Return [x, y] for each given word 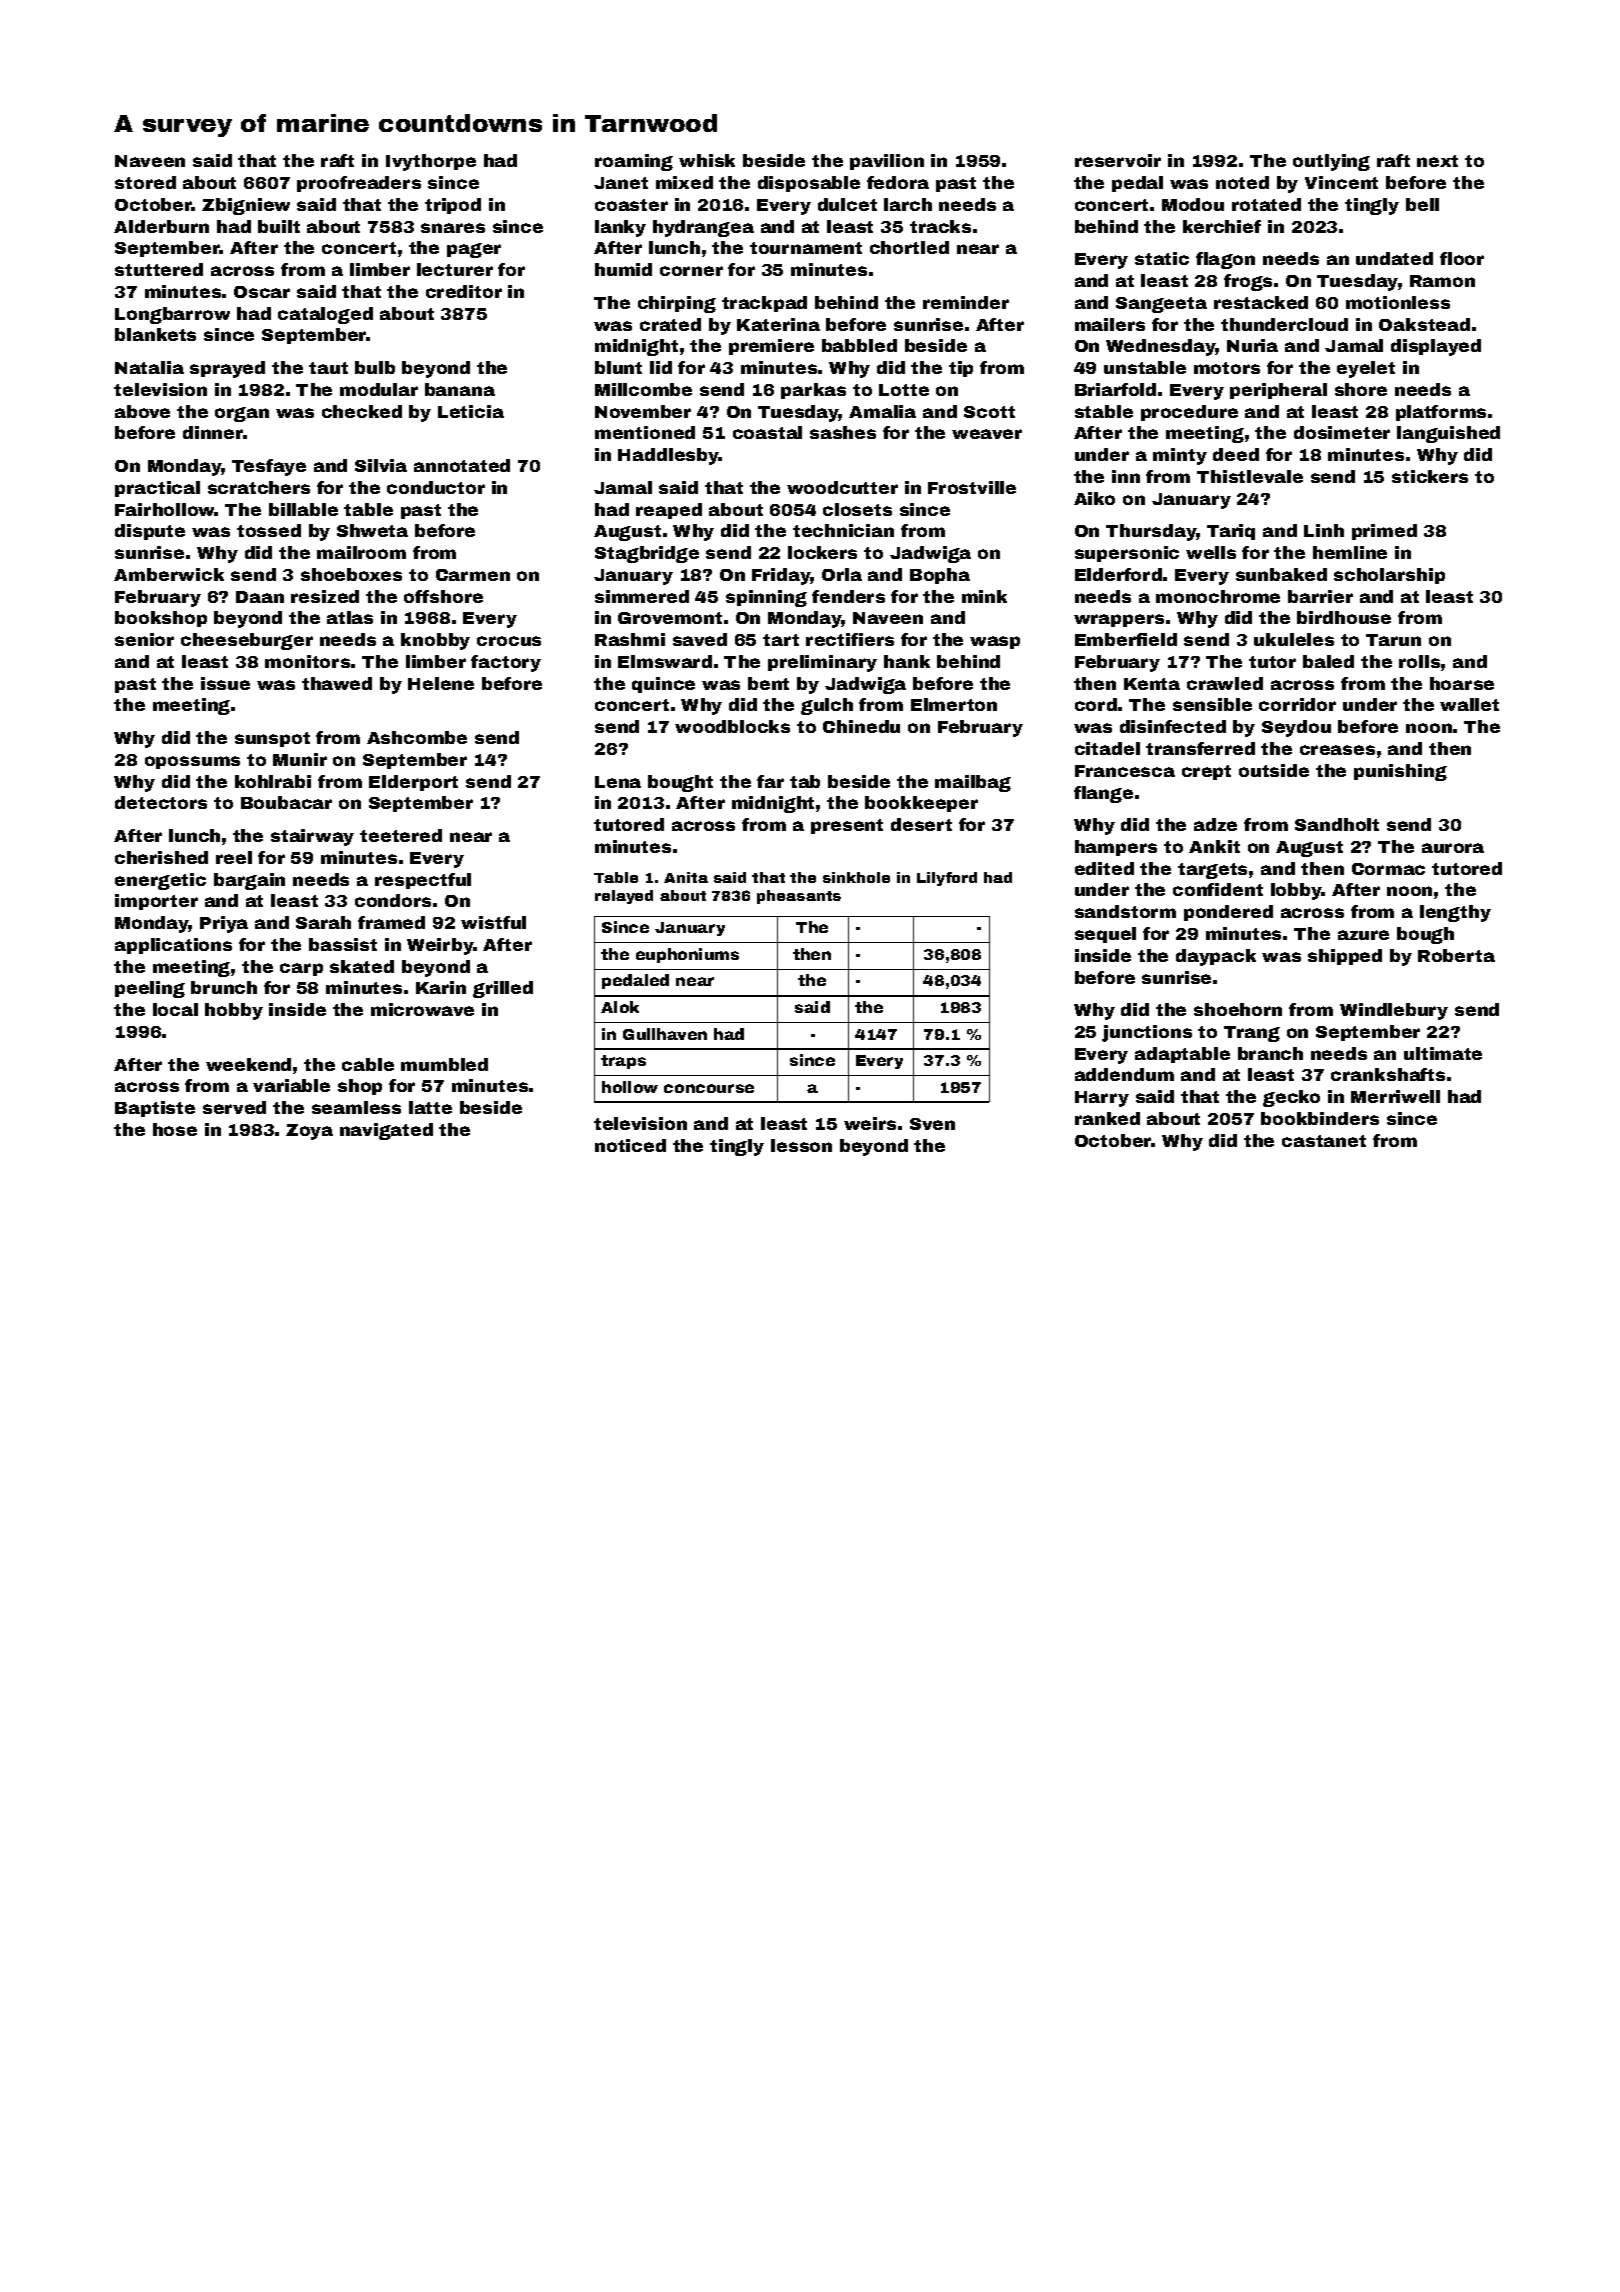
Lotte [904, 390]
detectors [161, 802]
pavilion [887, 162]
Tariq [1231, 532]
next [1437, 161]
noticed [630, 1145]
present [847, 826]
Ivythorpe [431, 162]
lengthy [1455, 913]
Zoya [309, 1132]
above [142, 411]
